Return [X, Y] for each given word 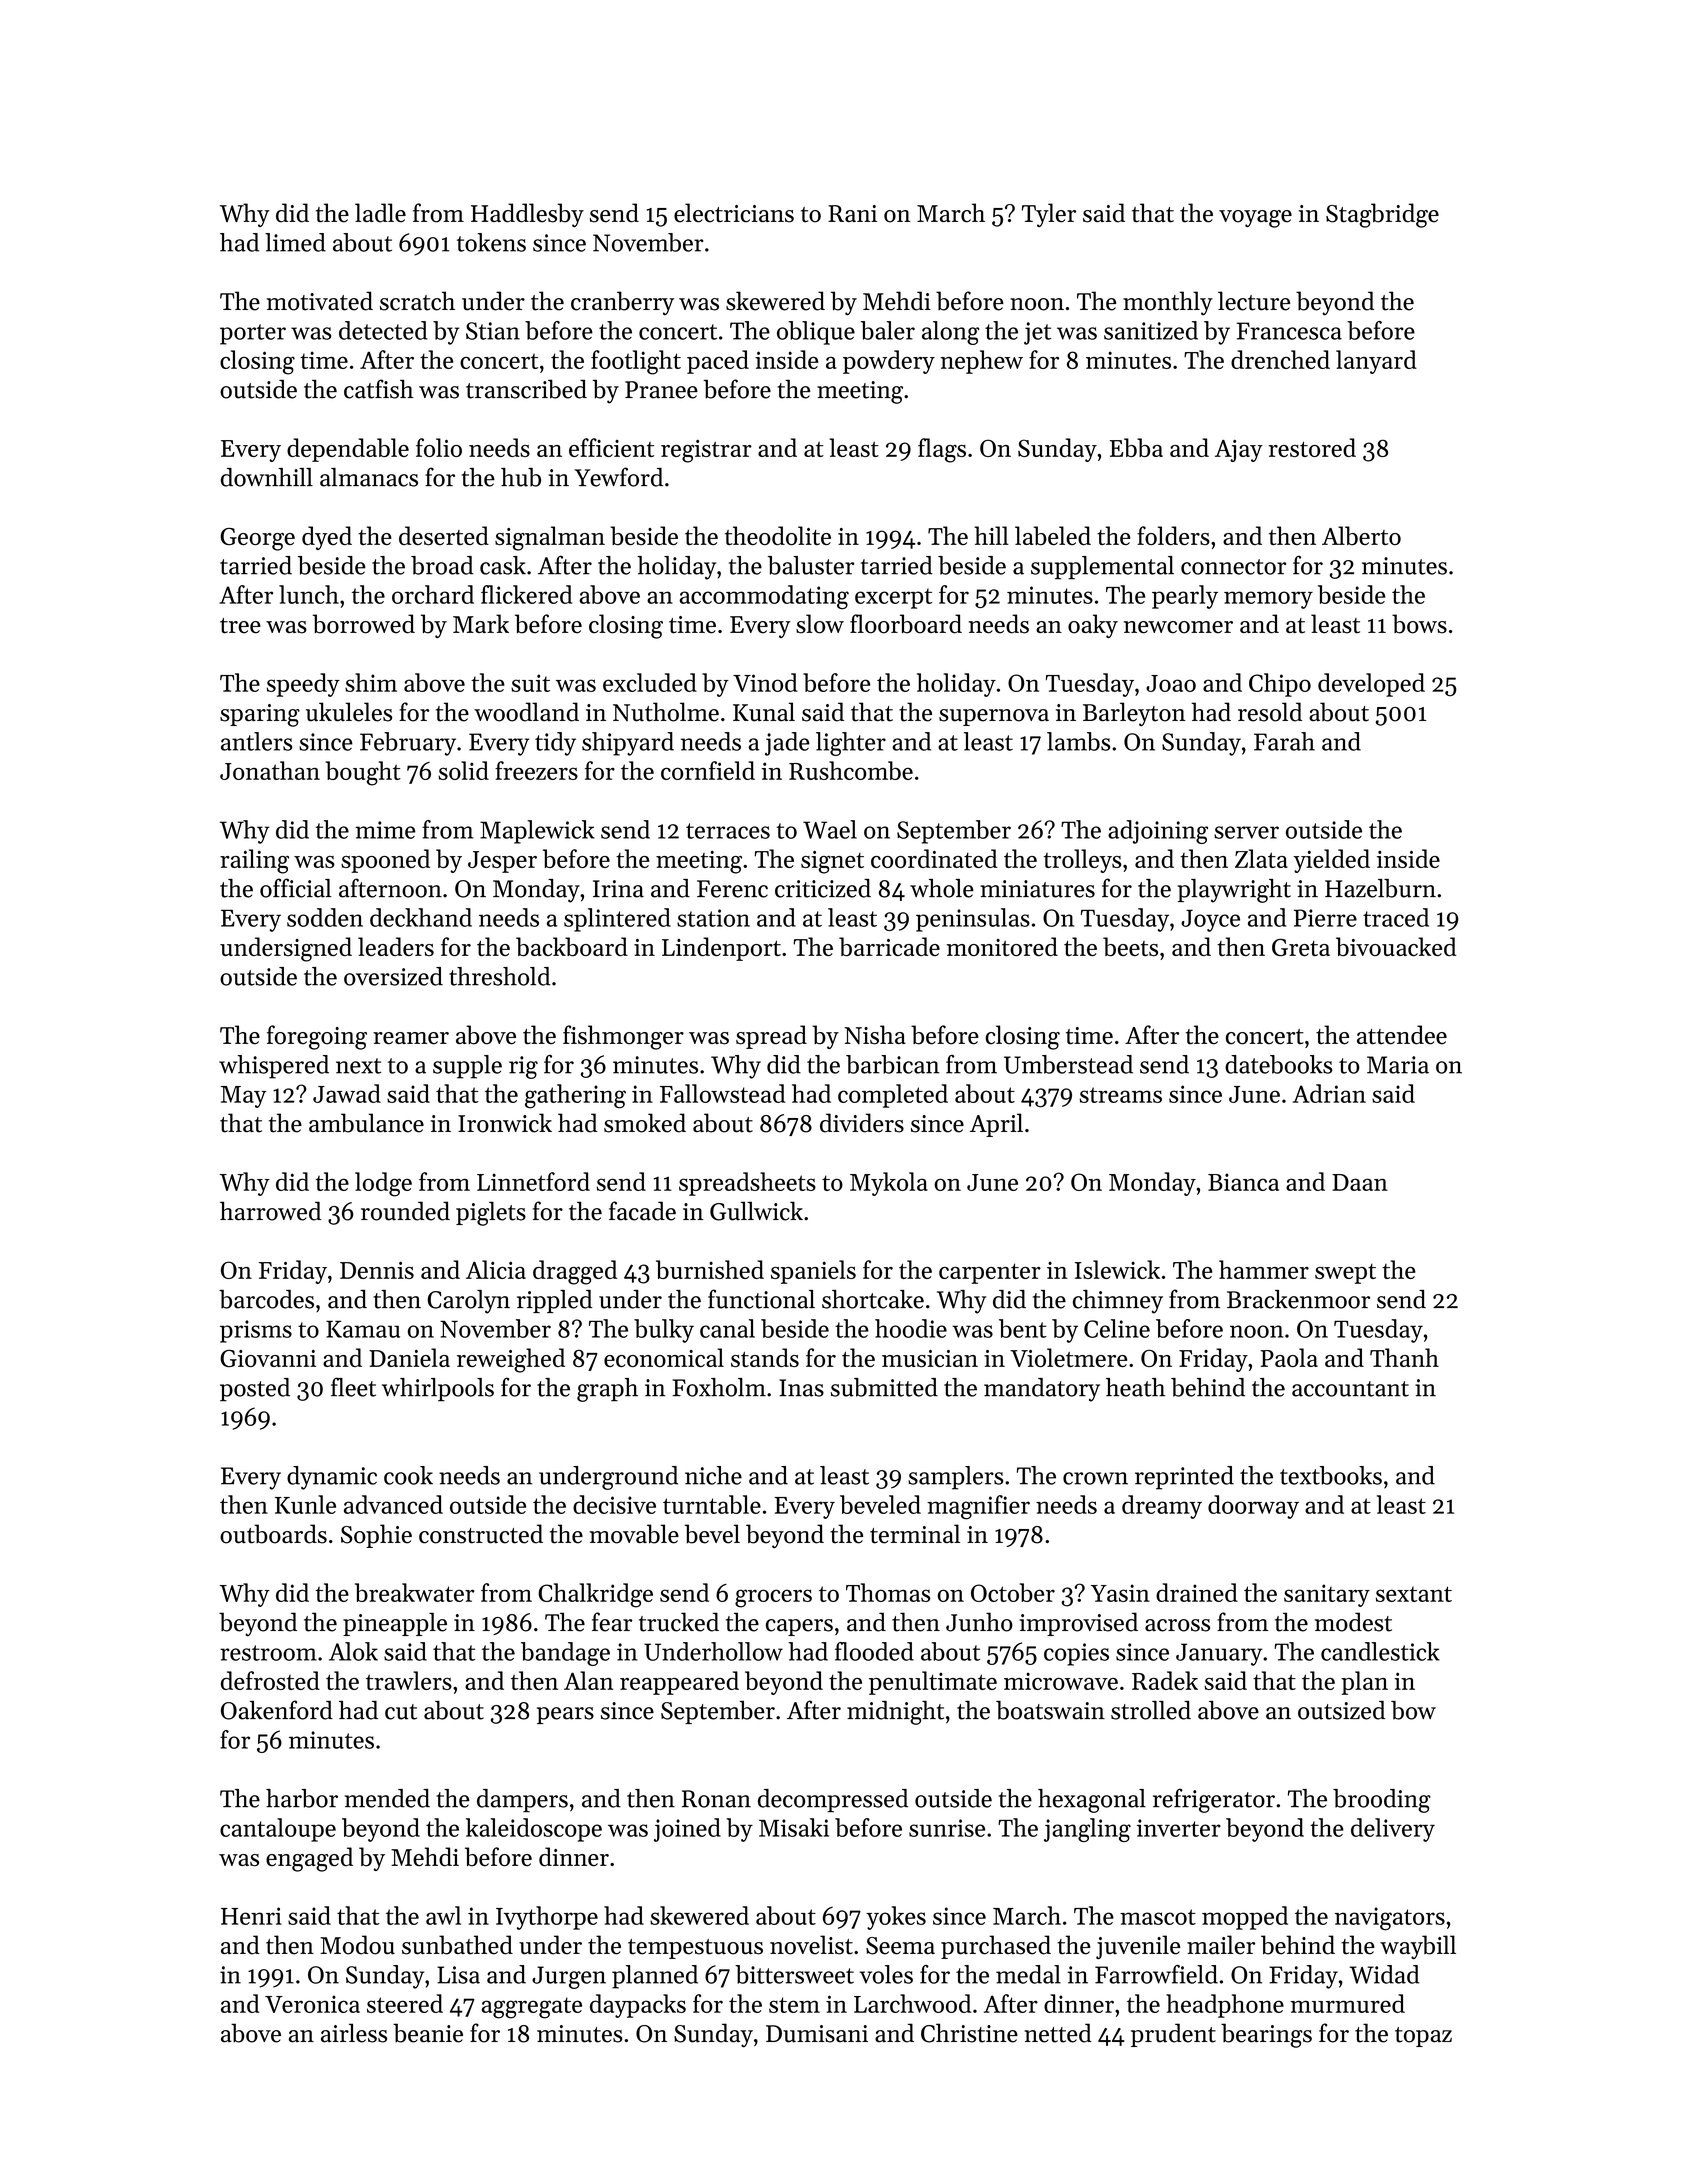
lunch [309, 594]
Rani [852, 213]
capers [799, 1627]
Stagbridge [1382, 215]
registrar [706, 451]
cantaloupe [278, 1830]
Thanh [1404, 1357]
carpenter [990, 1273]
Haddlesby [527, 215]
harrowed [270, 1211]
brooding [1382, 1801]
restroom [268, 1653]
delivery [1393, 1830]
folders [1173, 535]
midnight [895, 1713]
